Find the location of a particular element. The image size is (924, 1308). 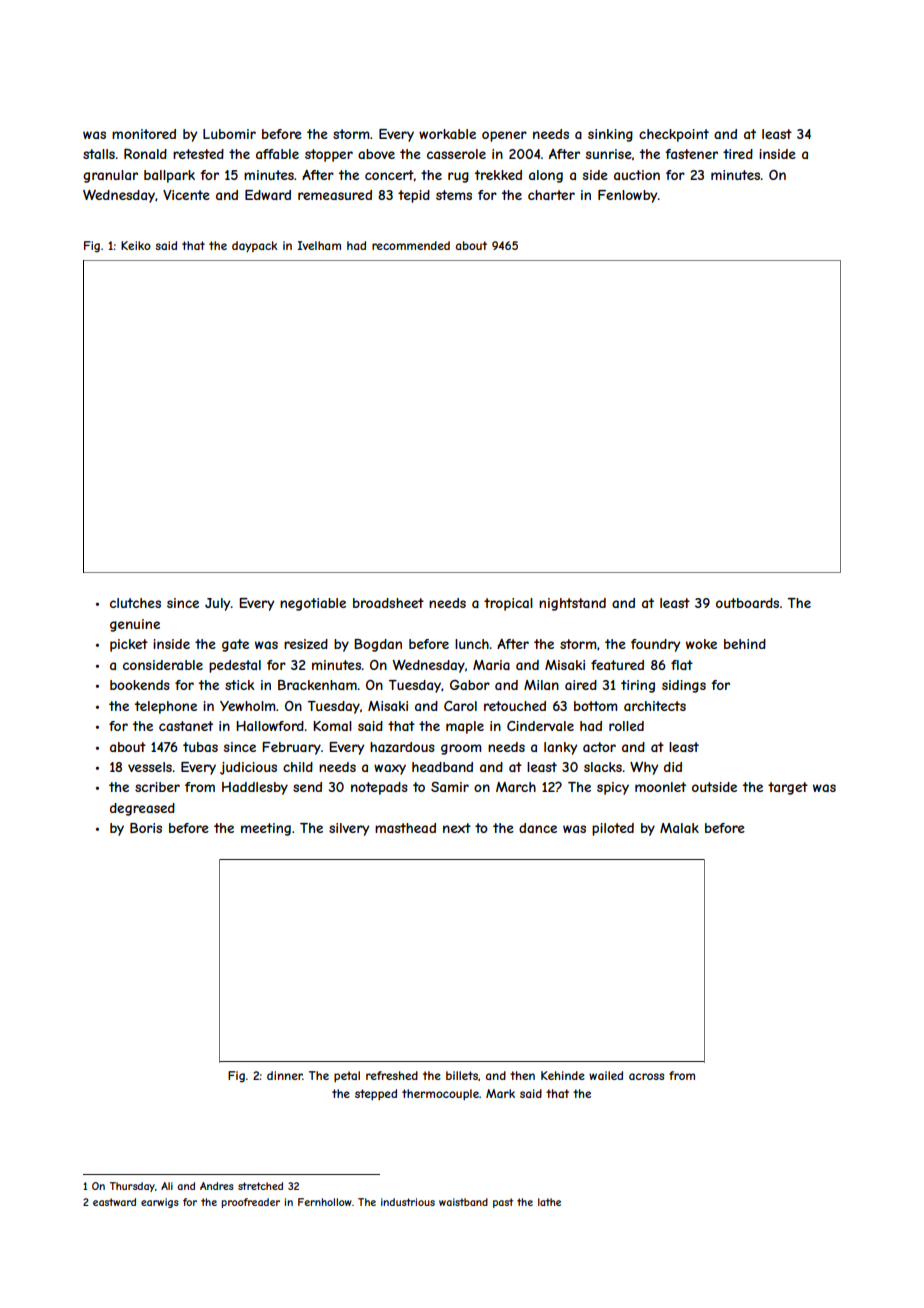

checkpoint is located at coordinates (674, 135).
